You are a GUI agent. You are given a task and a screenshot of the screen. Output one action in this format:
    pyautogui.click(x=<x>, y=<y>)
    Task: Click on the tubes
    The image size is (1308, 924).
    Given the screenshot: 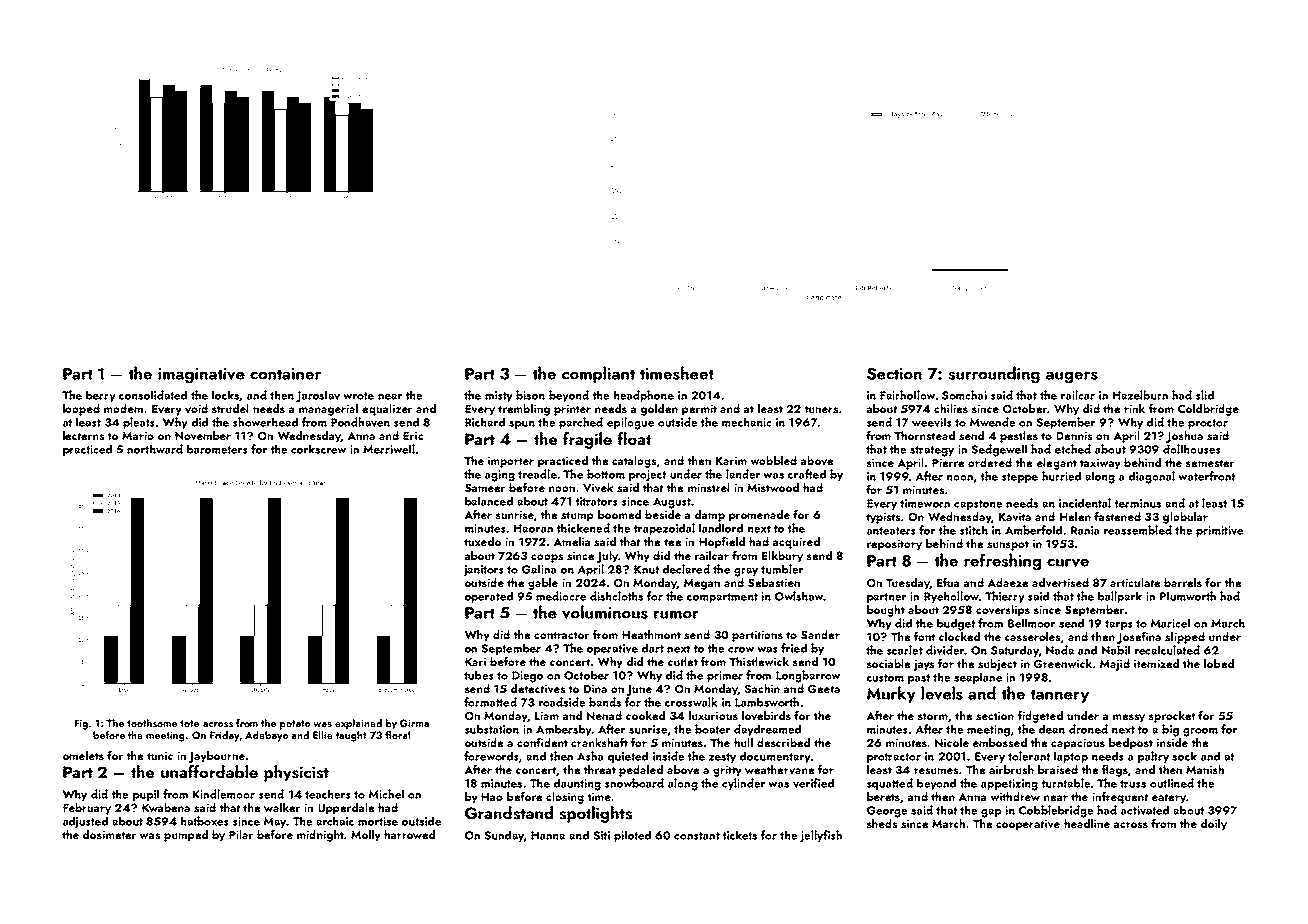 What is the action you would take?
    pyautogui.click(x=479, y=675)
